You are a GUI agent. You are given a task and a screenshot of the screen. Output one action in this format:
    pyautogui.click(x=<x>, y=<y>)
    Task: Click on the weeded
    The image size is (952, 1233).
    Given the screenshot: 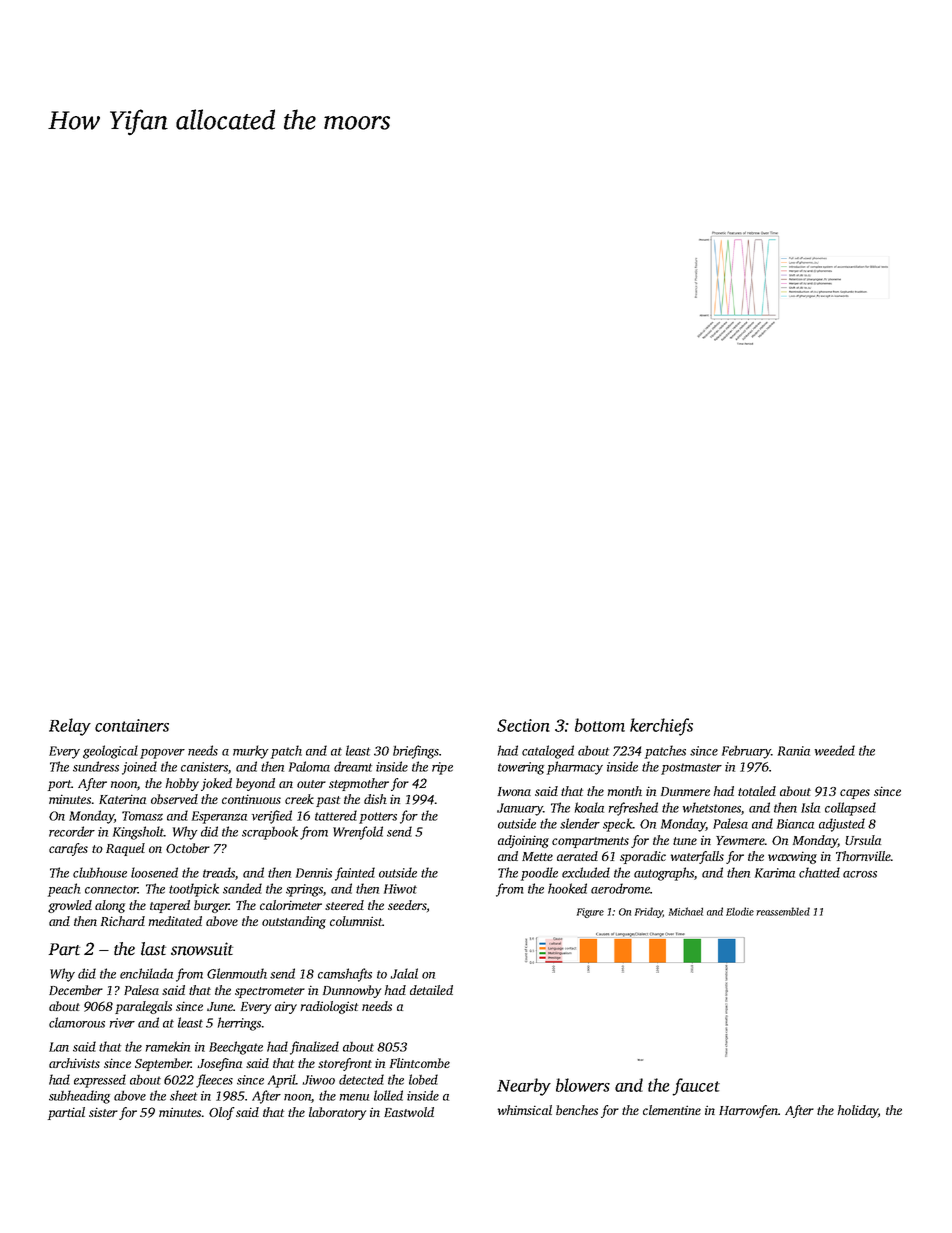 What is the action you would take?
    pyautogui.click(x=835, y=750)
